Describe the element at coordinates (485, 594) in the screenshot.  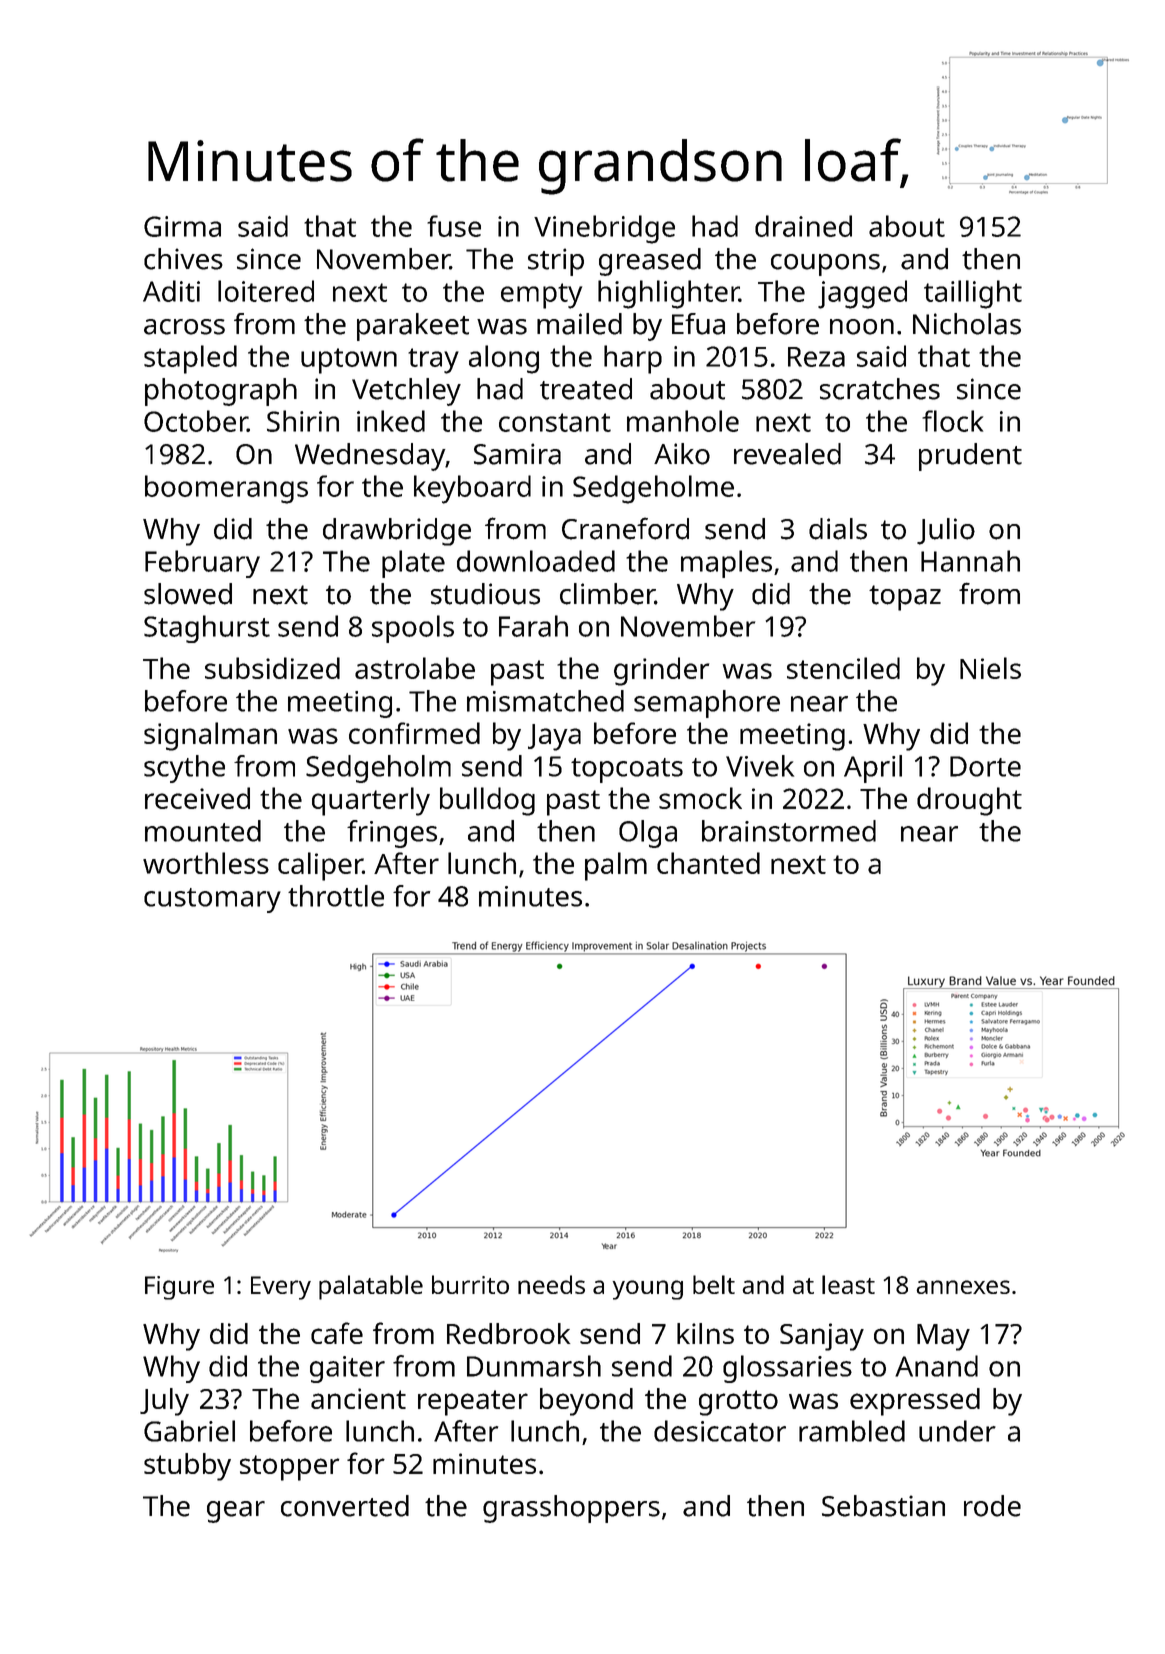
I see `studious` at that location.
